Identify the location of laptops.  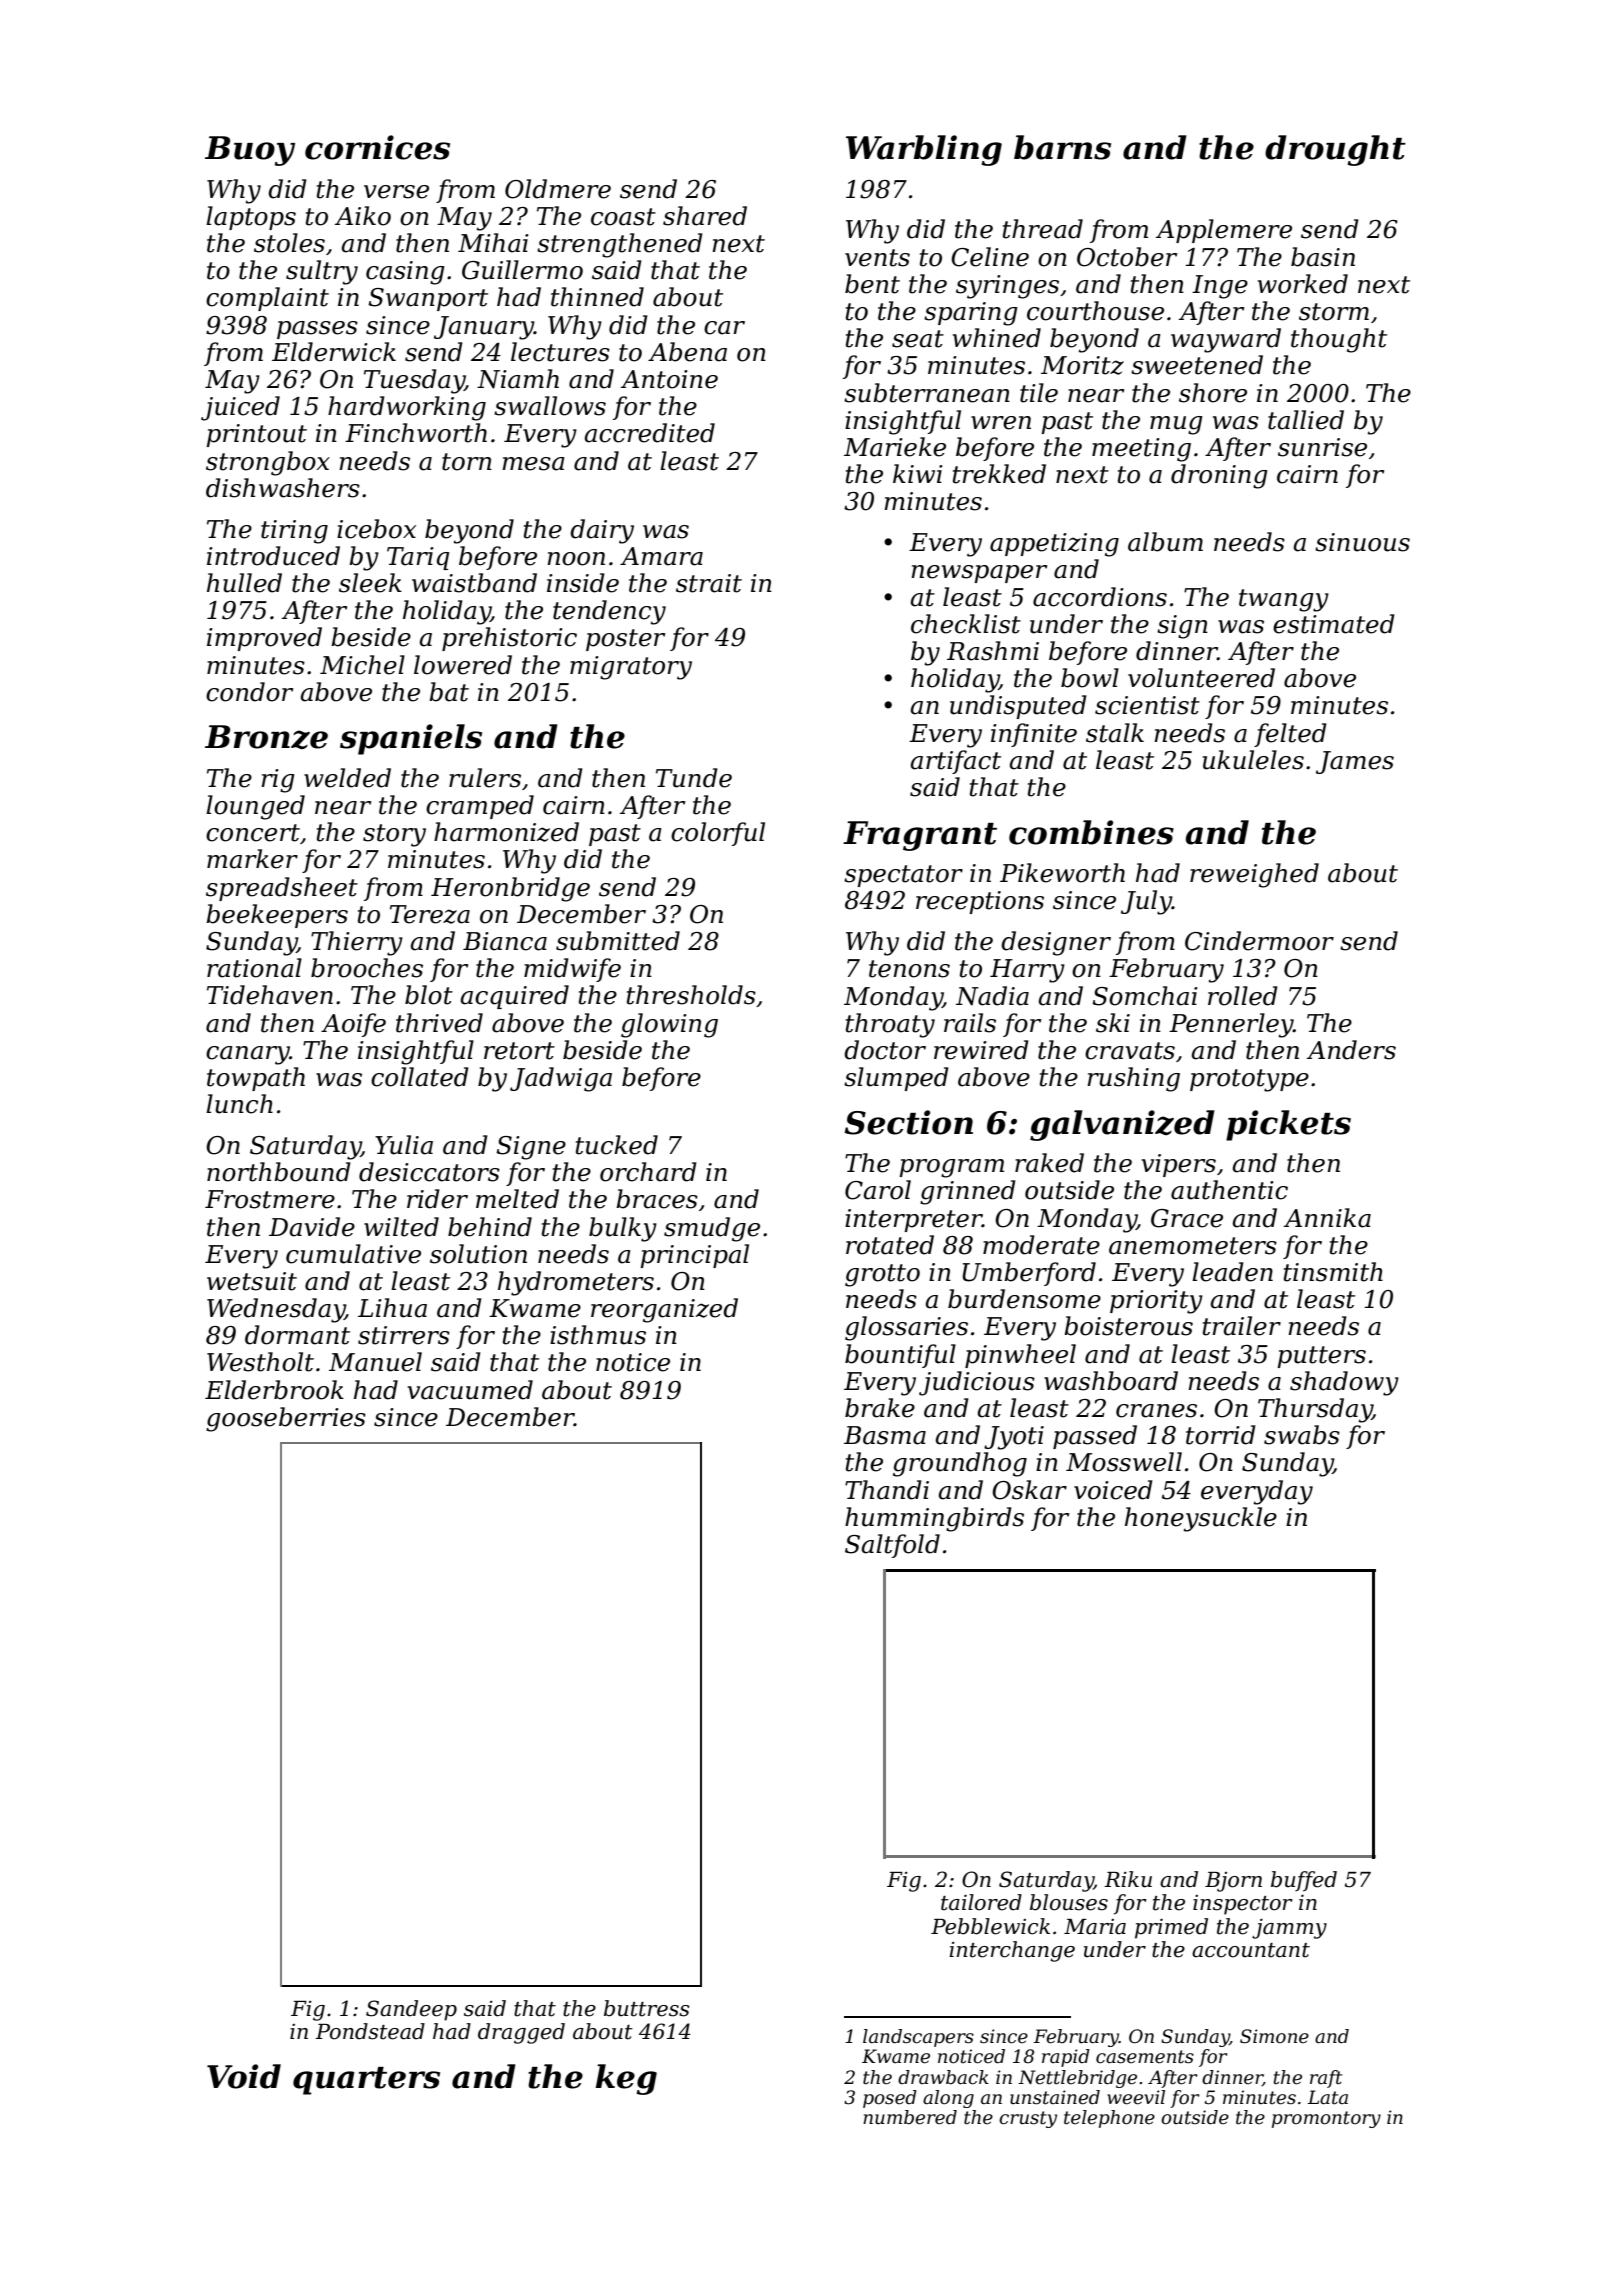
(251, 218).
